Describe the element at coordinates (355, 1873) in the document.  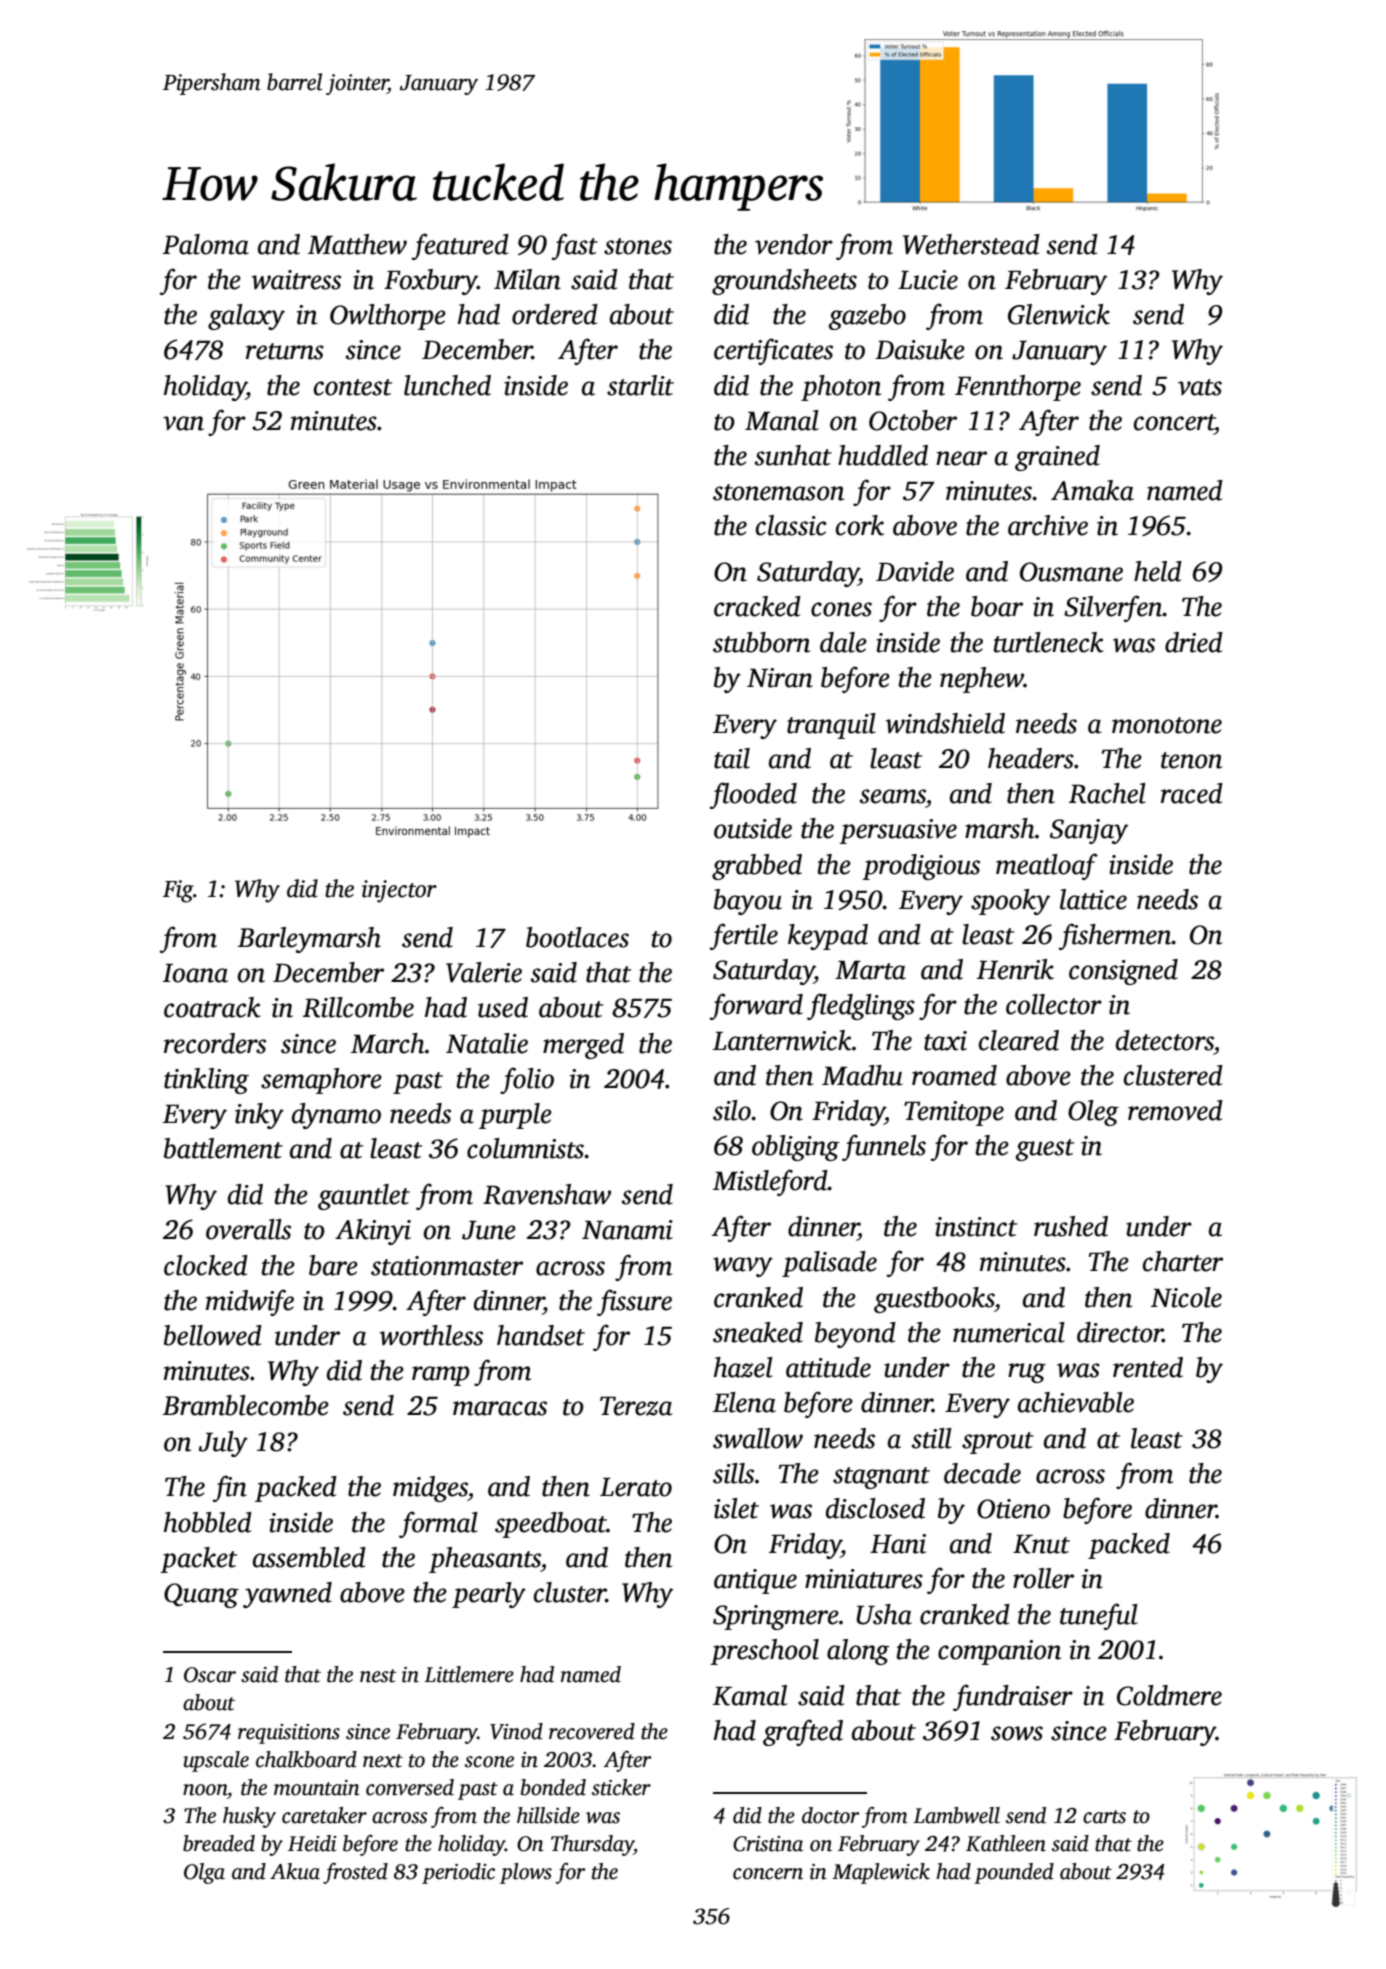
I see `frosted` at that location.
